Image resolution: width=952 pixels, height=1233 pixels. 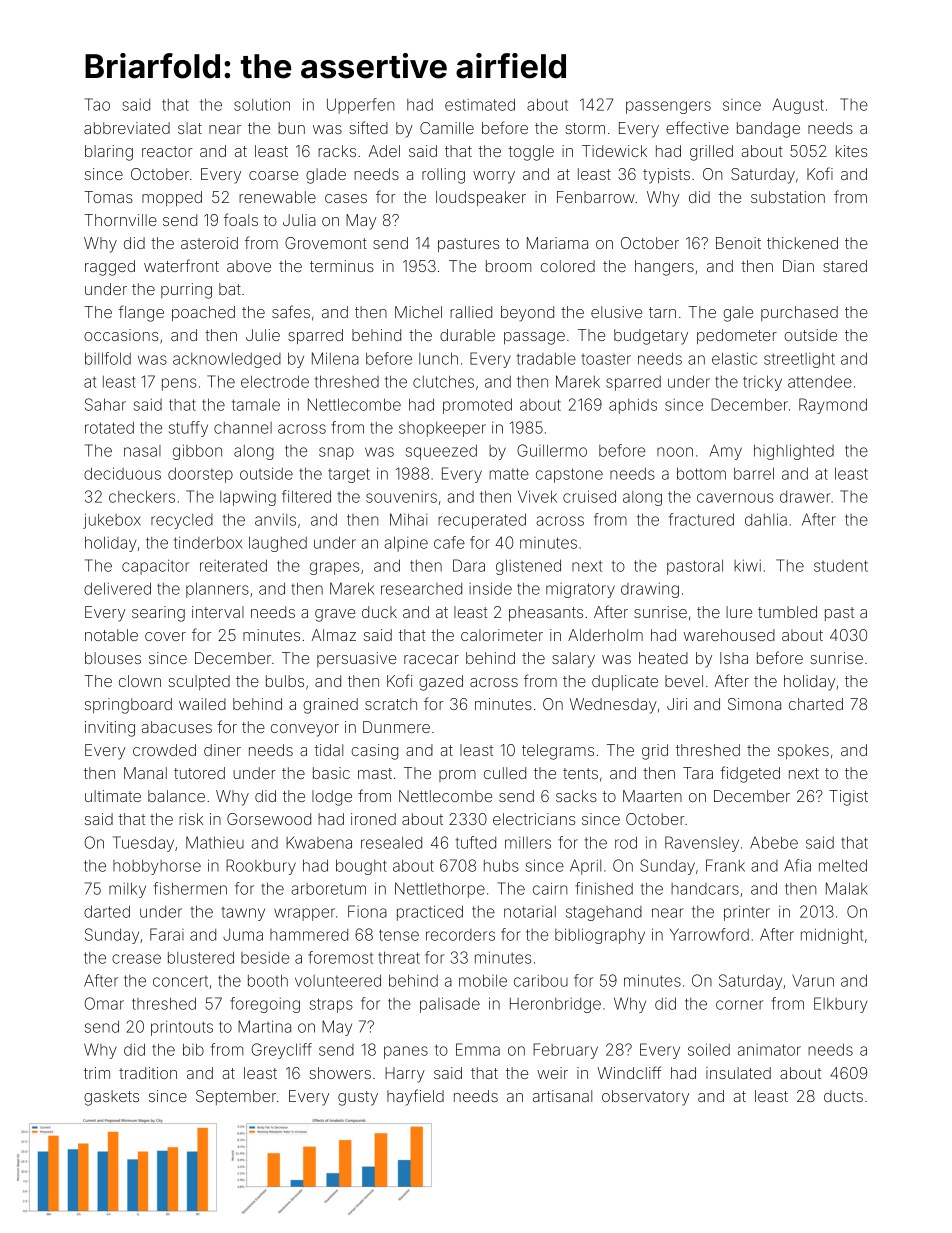 I want to click on Benoit, so click(x=738, y=243).
